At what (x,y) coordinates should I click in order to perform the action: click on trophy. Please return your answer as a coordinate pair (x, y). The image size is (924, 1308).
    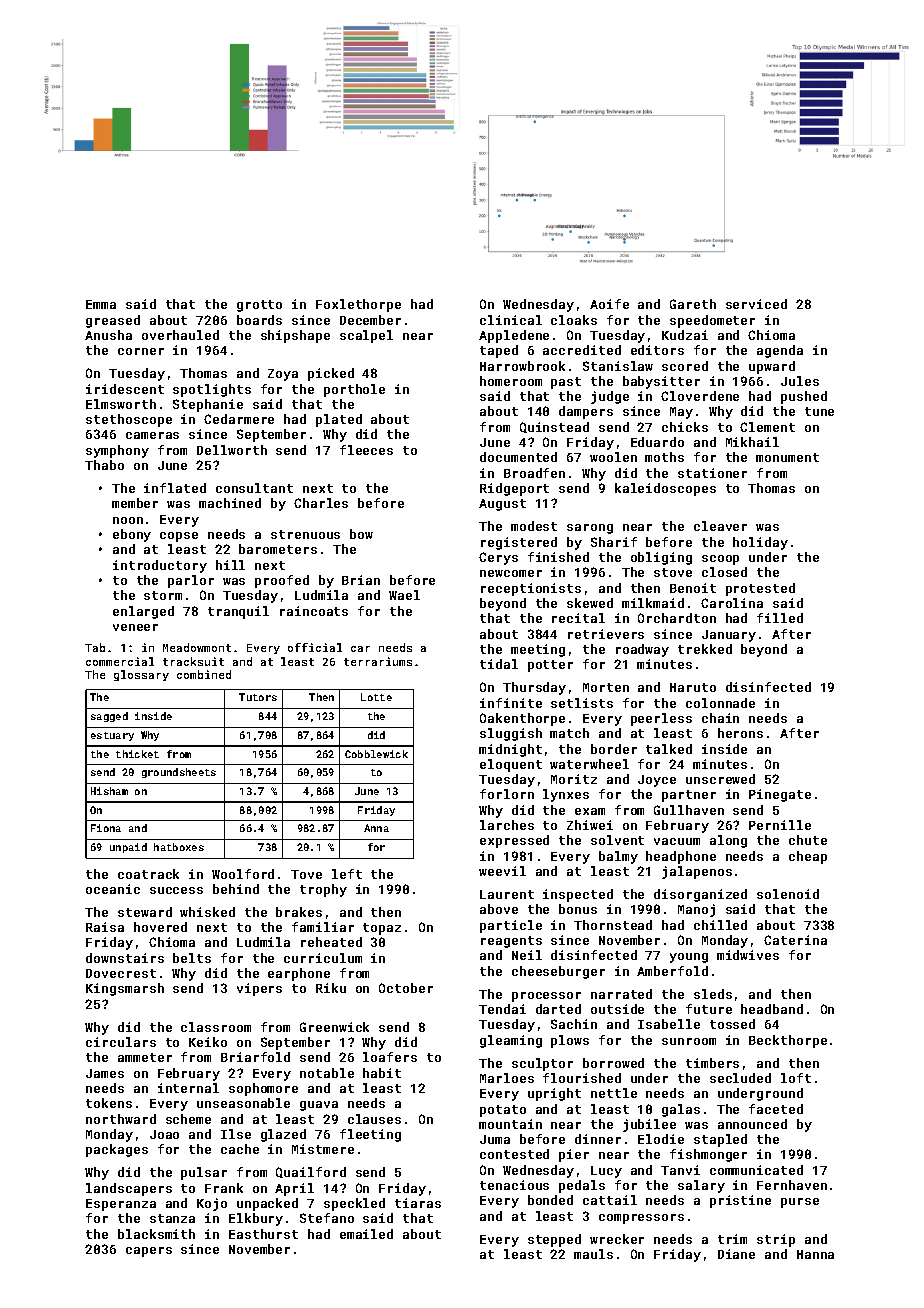
    Looking at the image, I should click on (323, 890).
